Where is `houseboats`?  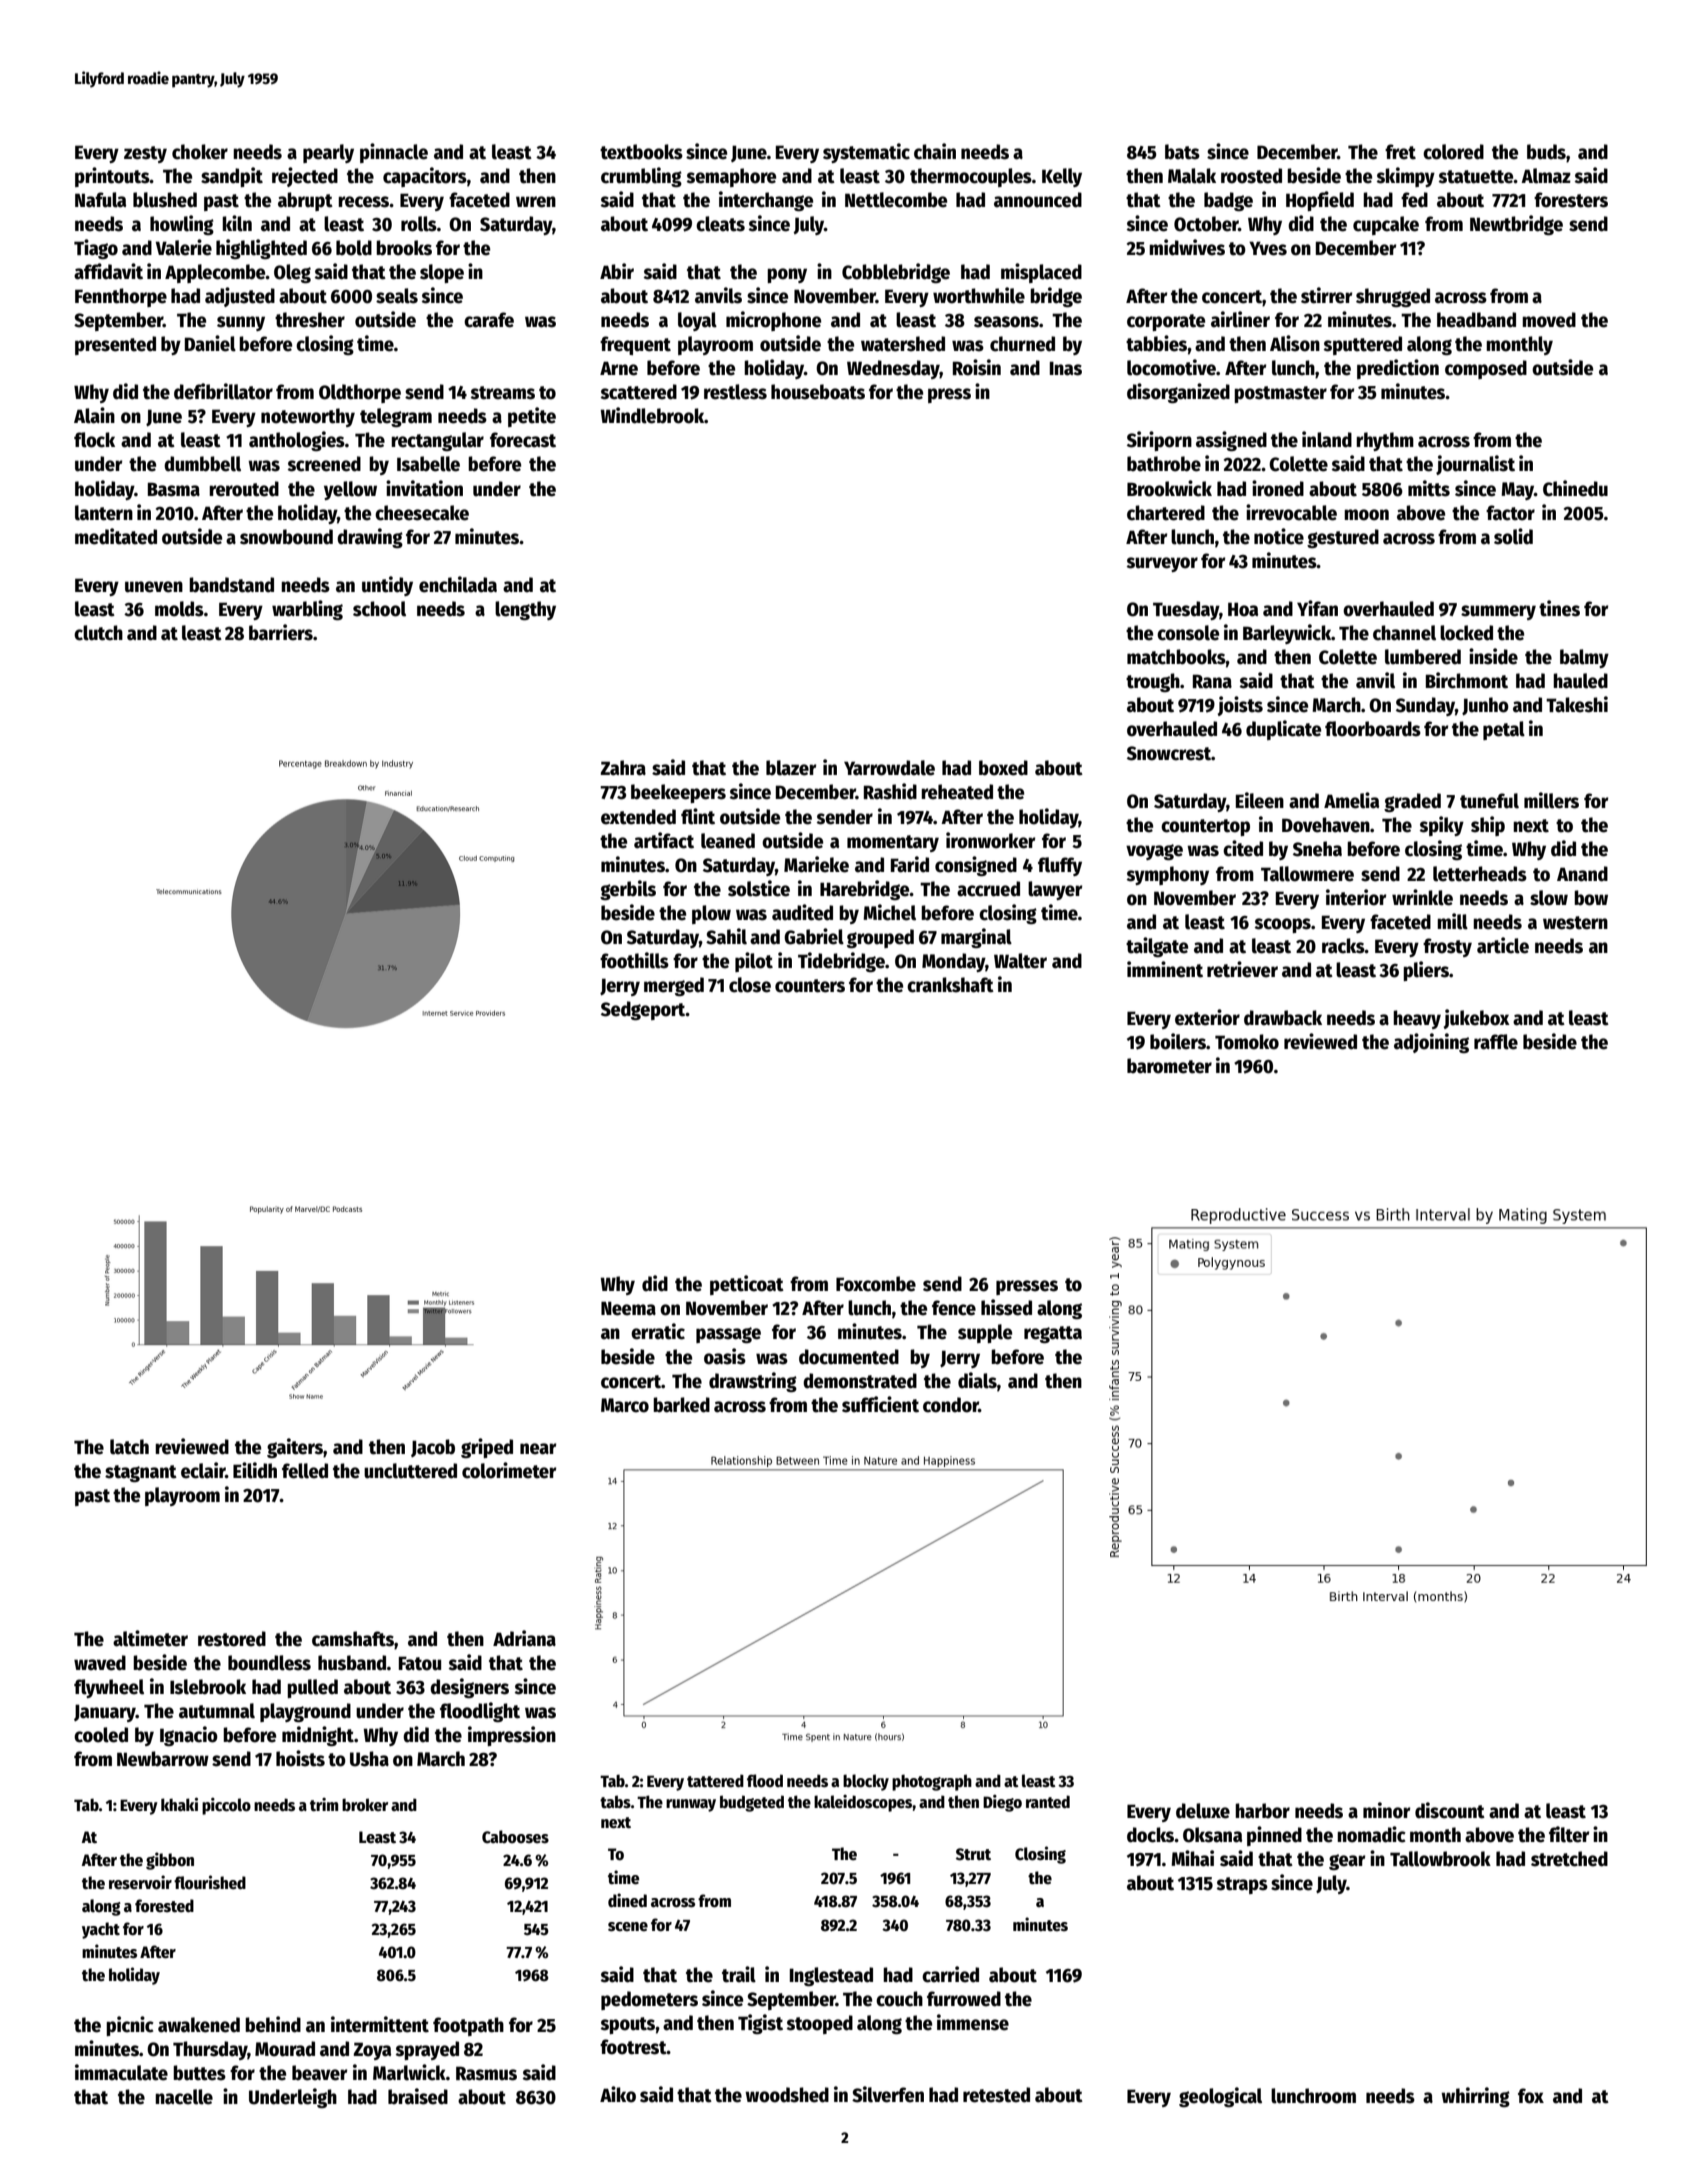
houseboats is located at coordinates (818, 392).
